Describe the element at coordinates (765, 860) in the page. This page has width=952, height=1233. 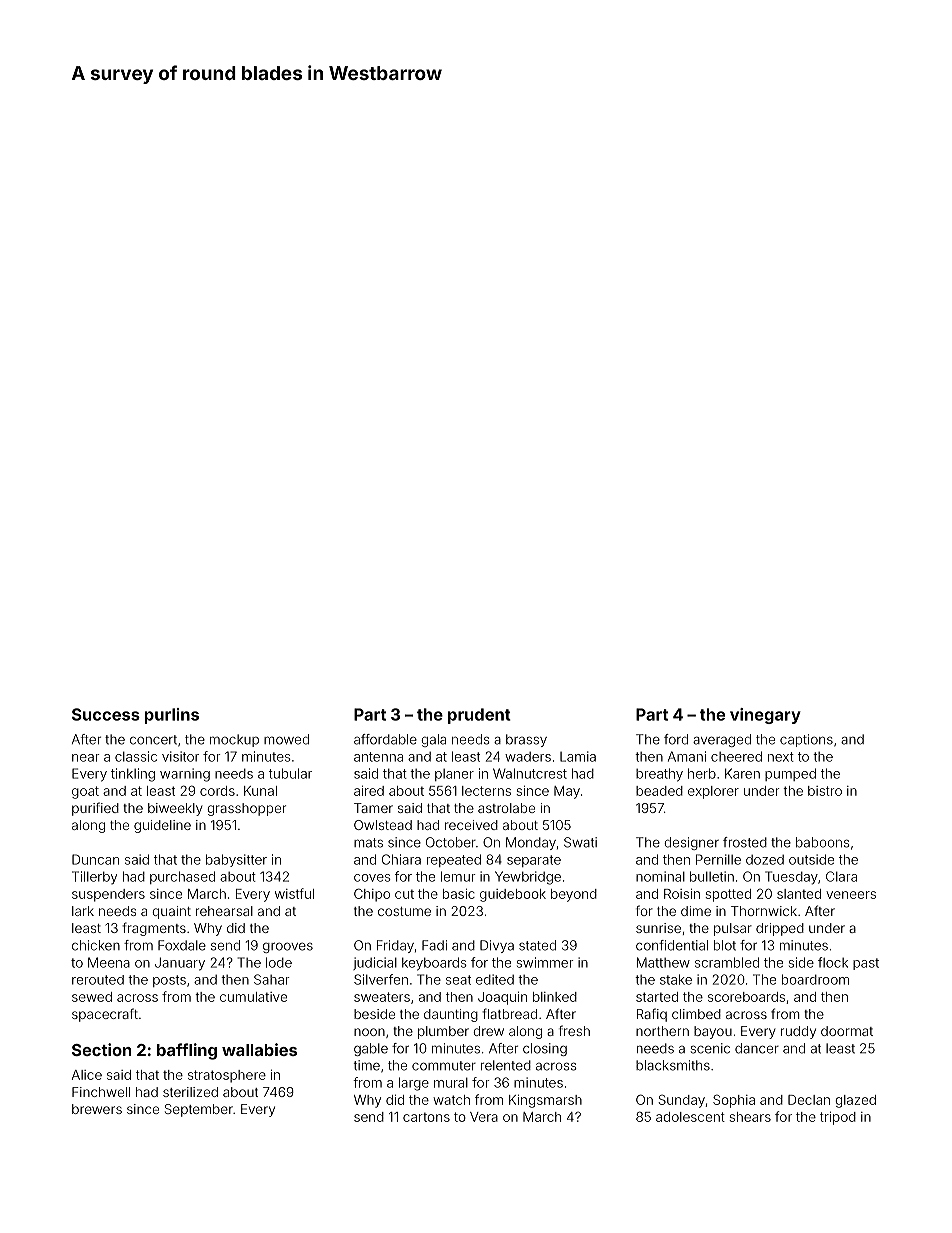
I see `dozed` at that location.
